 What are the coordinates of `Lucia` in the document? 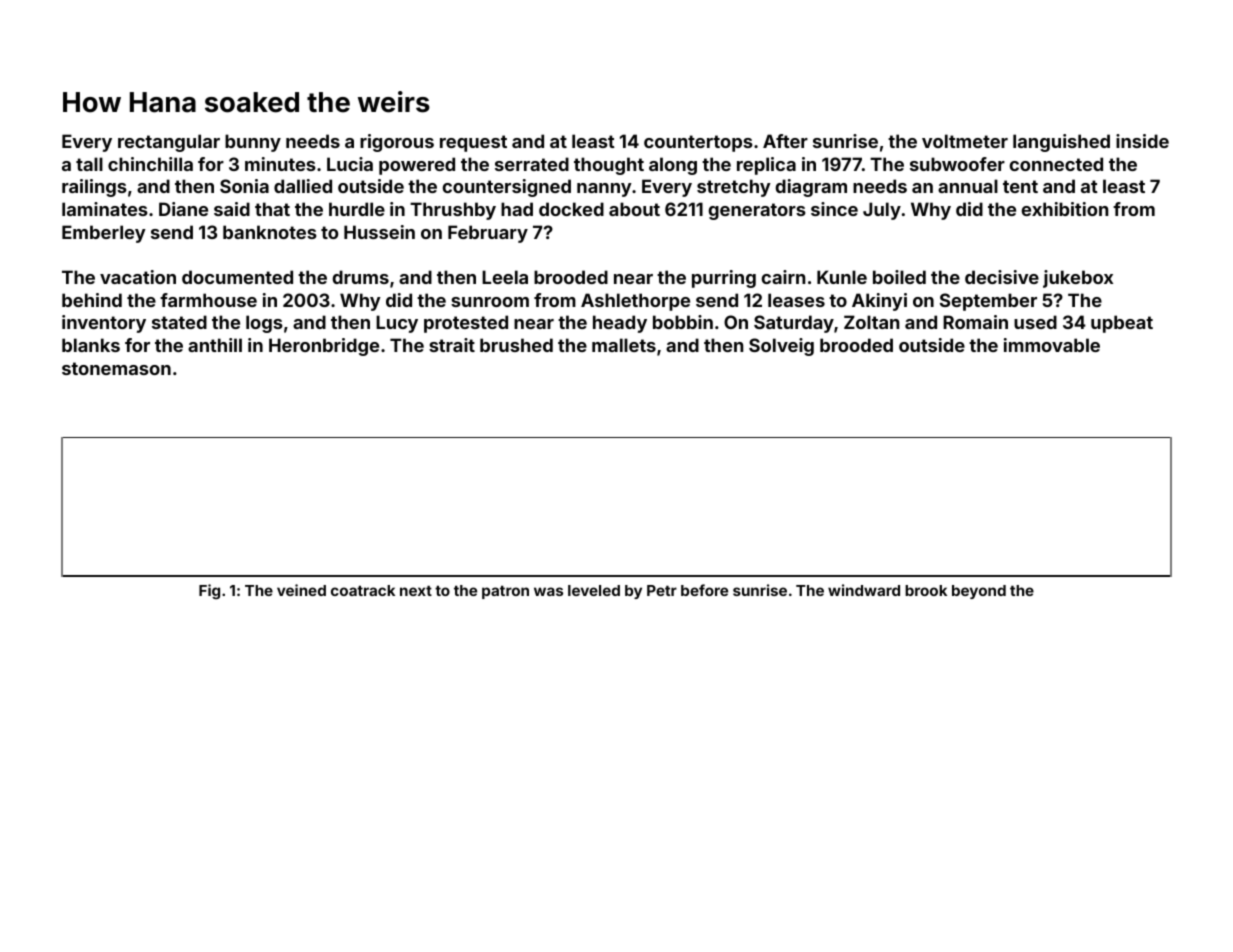 It's located at (350, 164).
